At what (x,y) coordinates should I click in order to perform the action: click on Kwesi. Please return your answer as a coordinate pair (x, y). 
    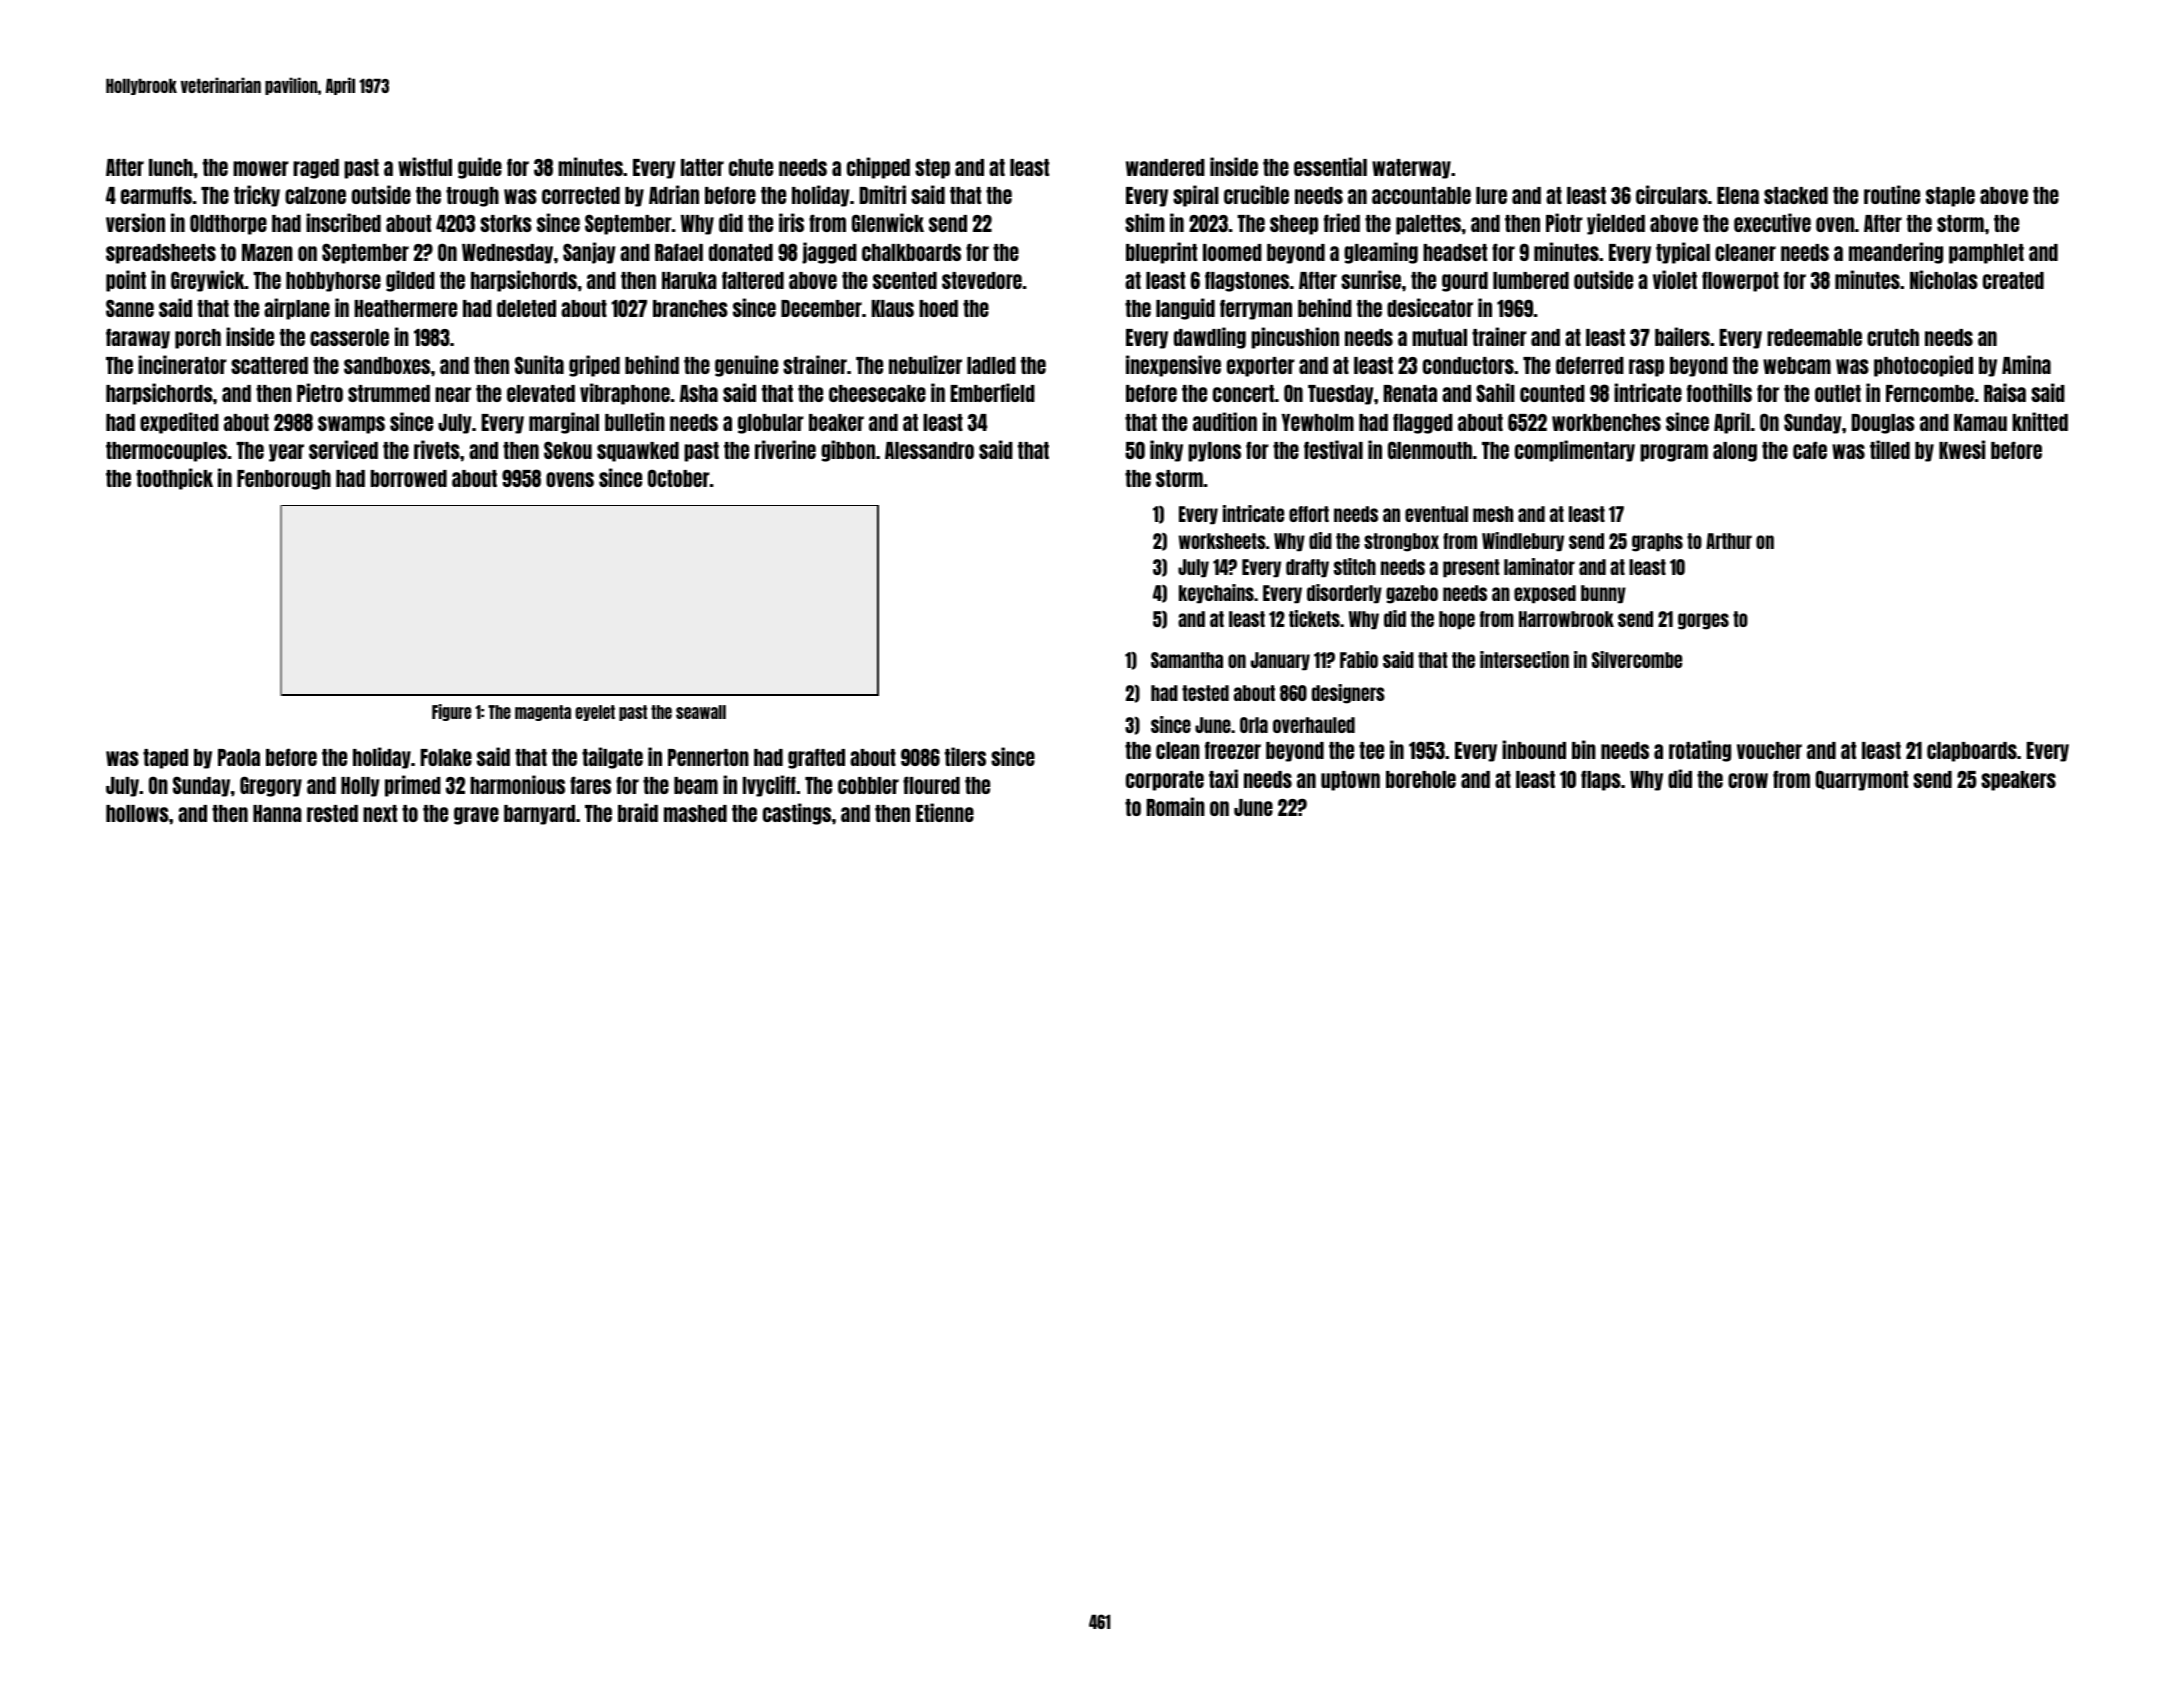
    Looking at the image, I should click on (1962, 449).
